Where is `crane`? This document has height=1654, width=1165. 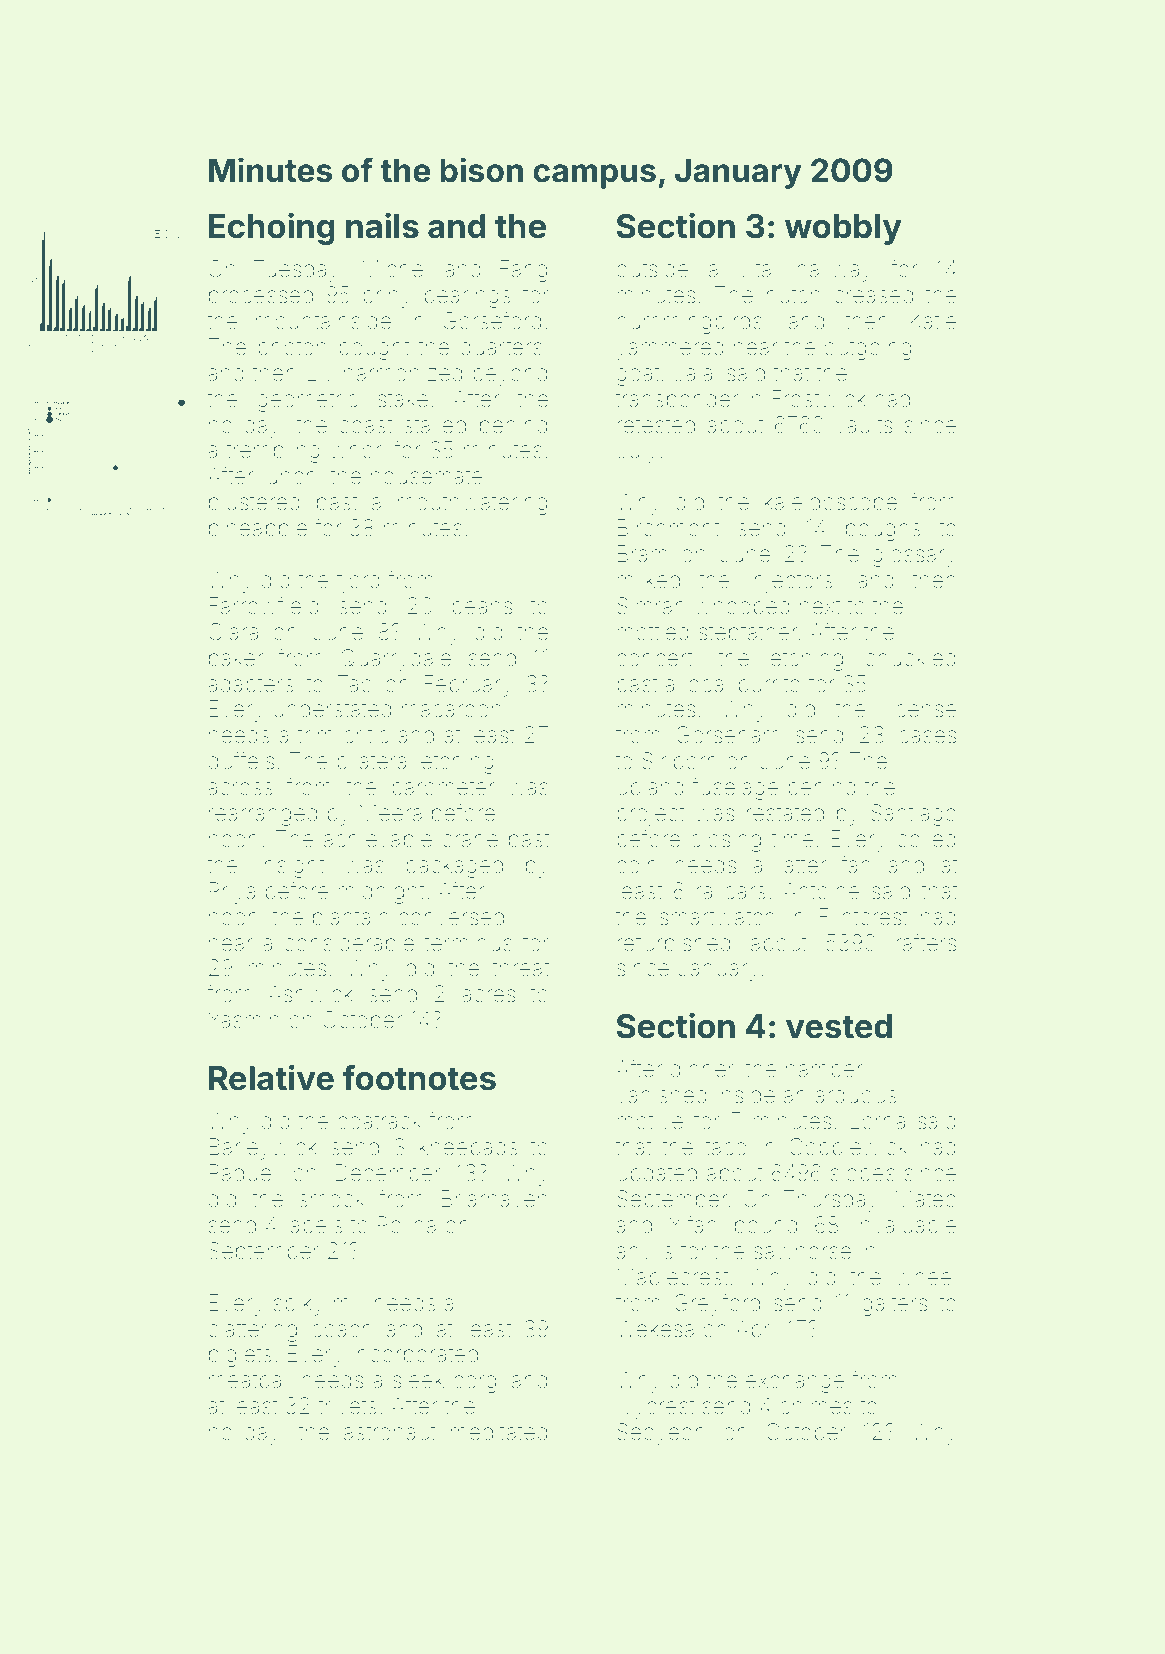 crane is located at coordinates (470, 841).
